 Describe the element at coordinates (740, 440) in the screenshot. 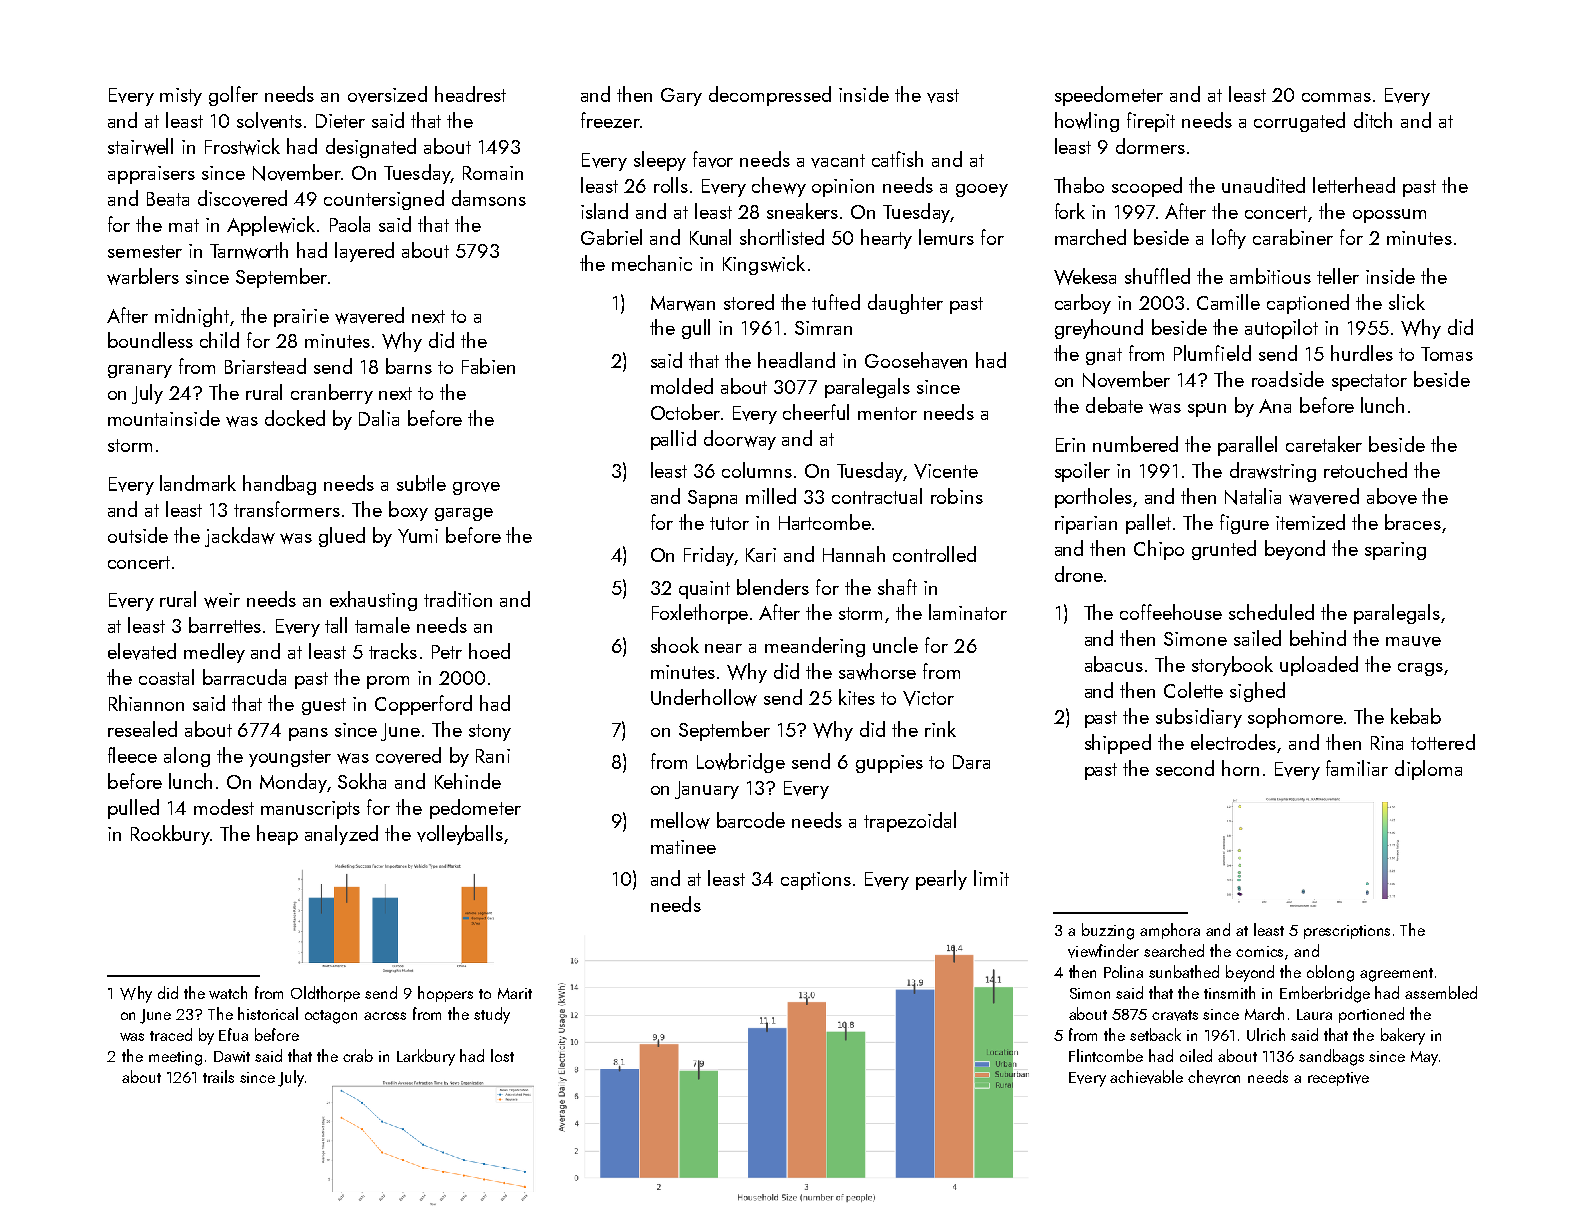

I see `doorway` at that location.
